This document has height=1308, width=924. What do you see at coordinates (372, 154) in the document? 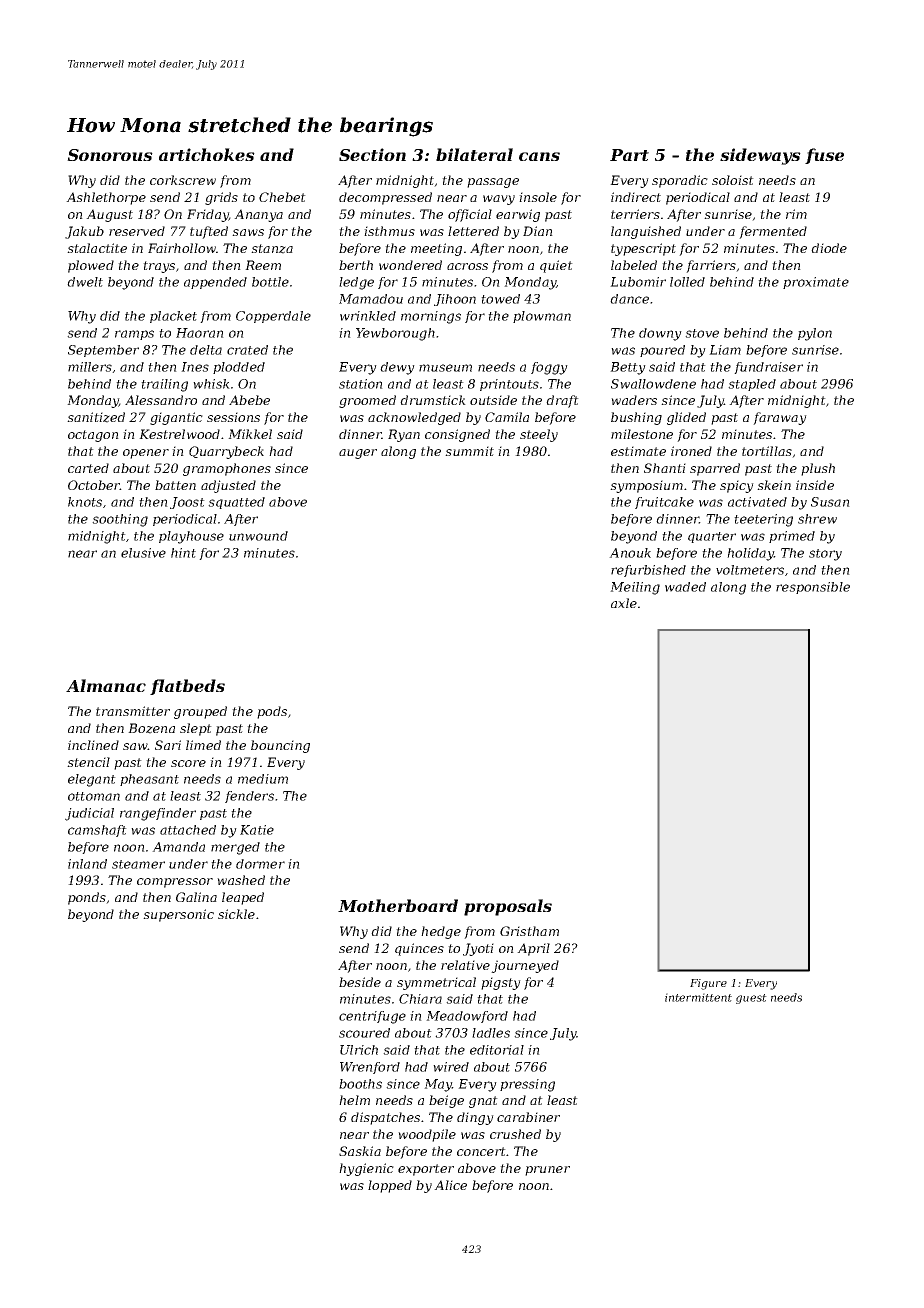
I see `Section` at bounding box center [372, 154].
